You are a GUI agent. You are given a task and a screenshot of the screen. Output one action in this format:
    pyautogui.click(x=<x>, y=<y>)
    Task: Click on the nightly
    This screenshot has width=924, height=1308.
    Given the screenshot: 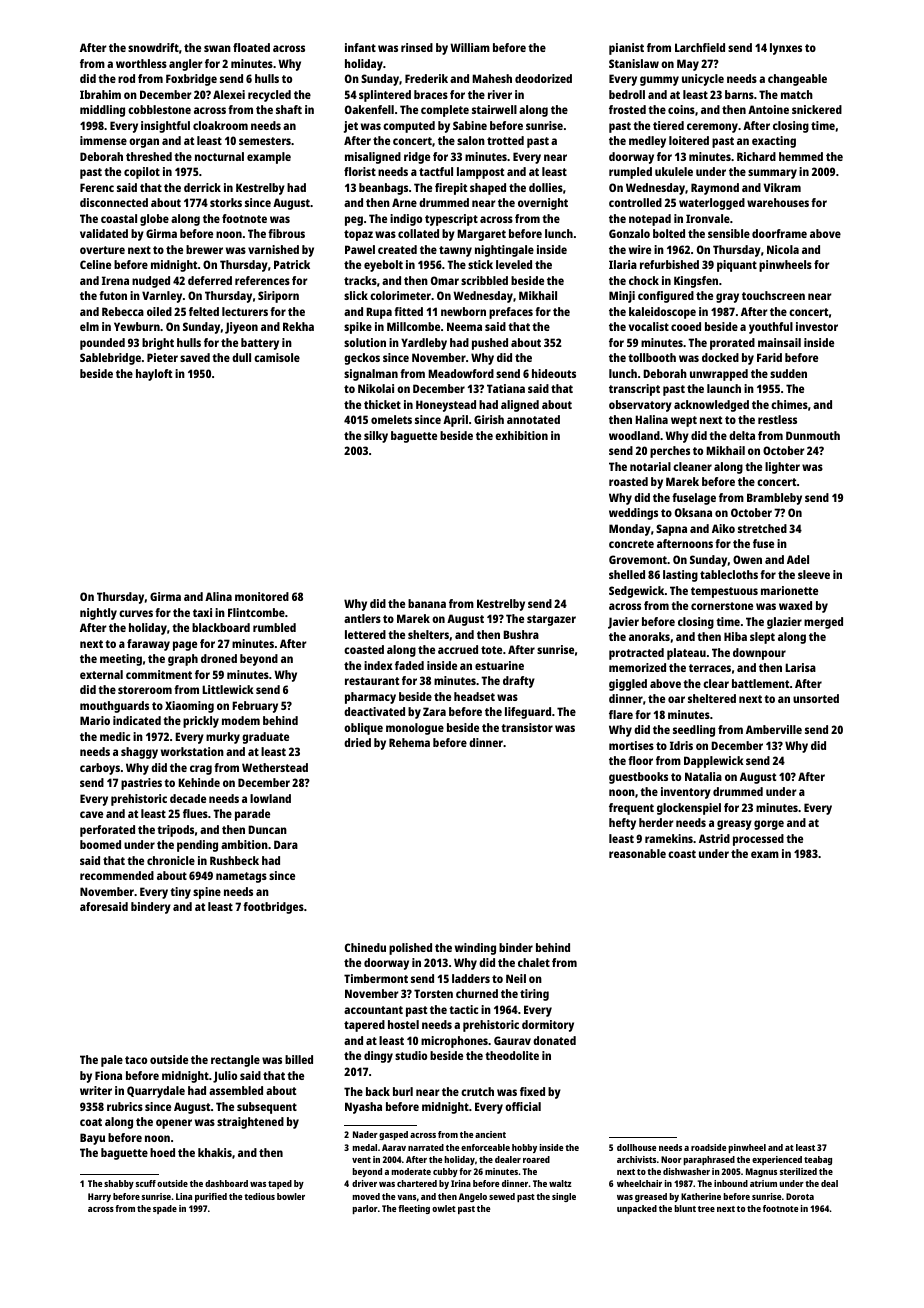 What is the action you would take?
    pyautogui.click(x=98, y=614)
